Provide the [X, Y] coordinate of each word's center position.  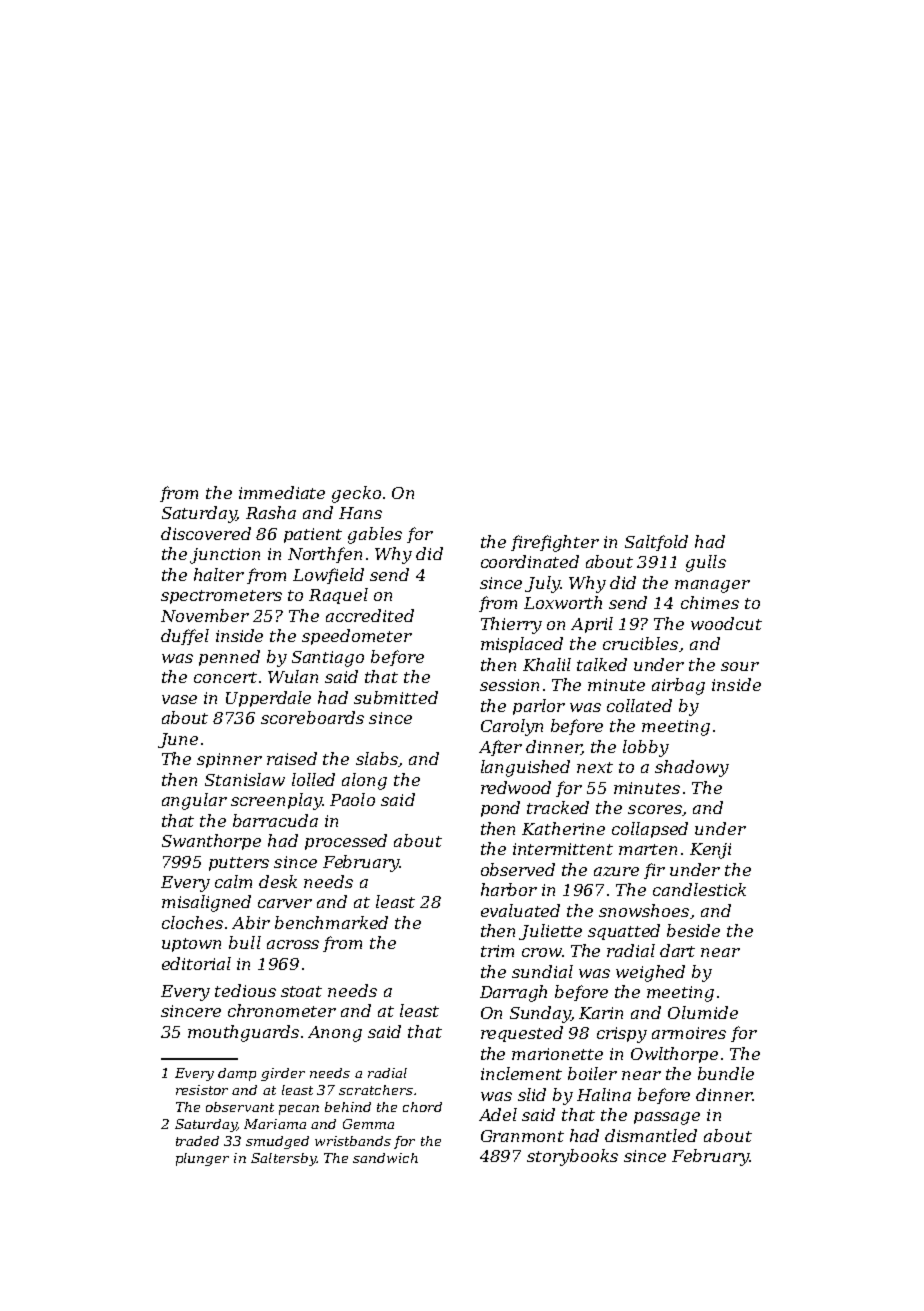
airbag [678, 686]
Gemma [368, 1124]
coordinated [530, 561]
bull [245, 942]
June [178, 740]
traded [197, 1141]
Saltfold [656, 543]
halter [219, 574]
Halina [604, 1094]
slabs [377, 758]
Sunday [540, 1014]
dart [677, 950]
